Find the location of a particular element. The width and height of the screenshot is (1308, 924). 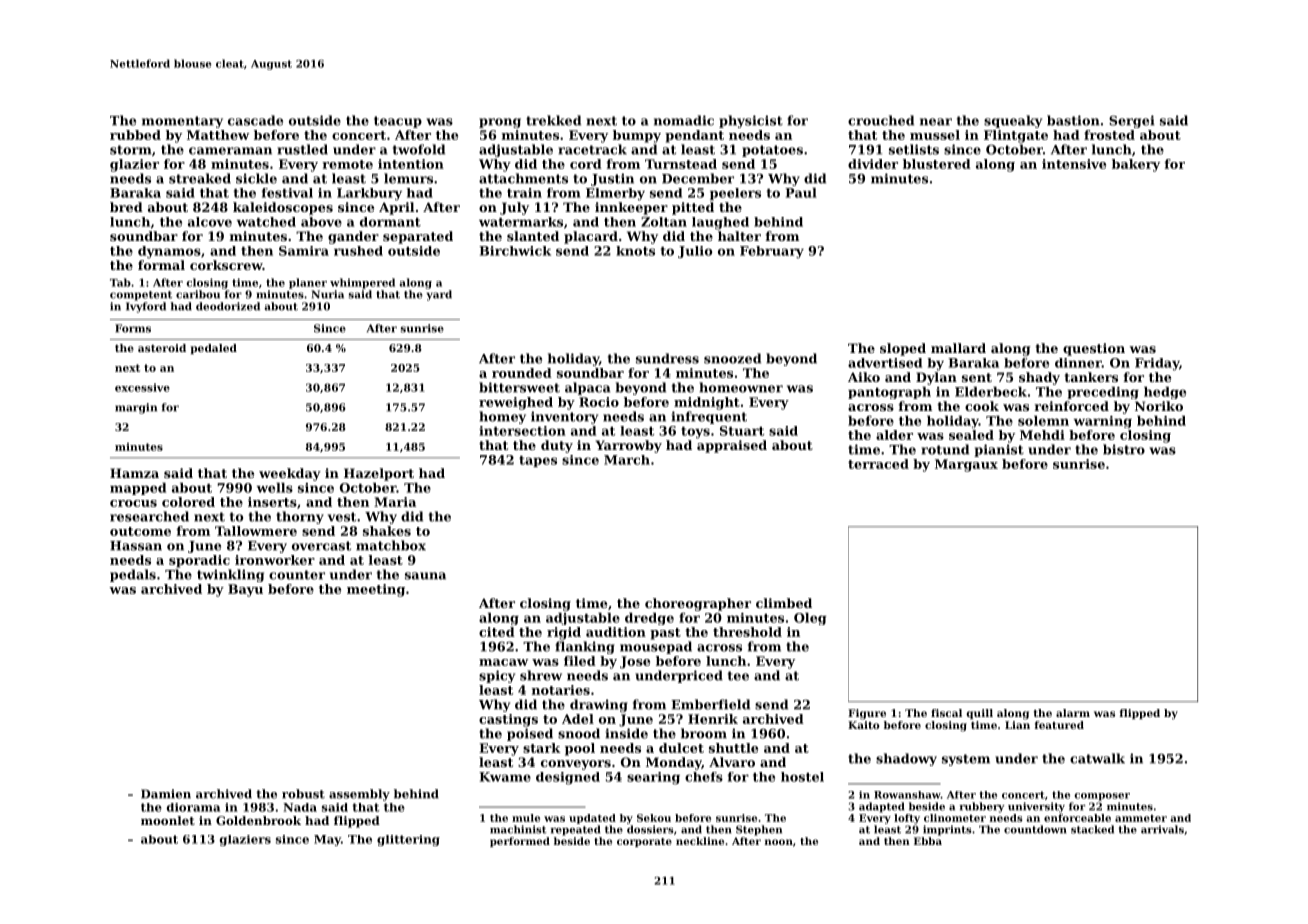

pedals is located at coordinates (133, 575).
